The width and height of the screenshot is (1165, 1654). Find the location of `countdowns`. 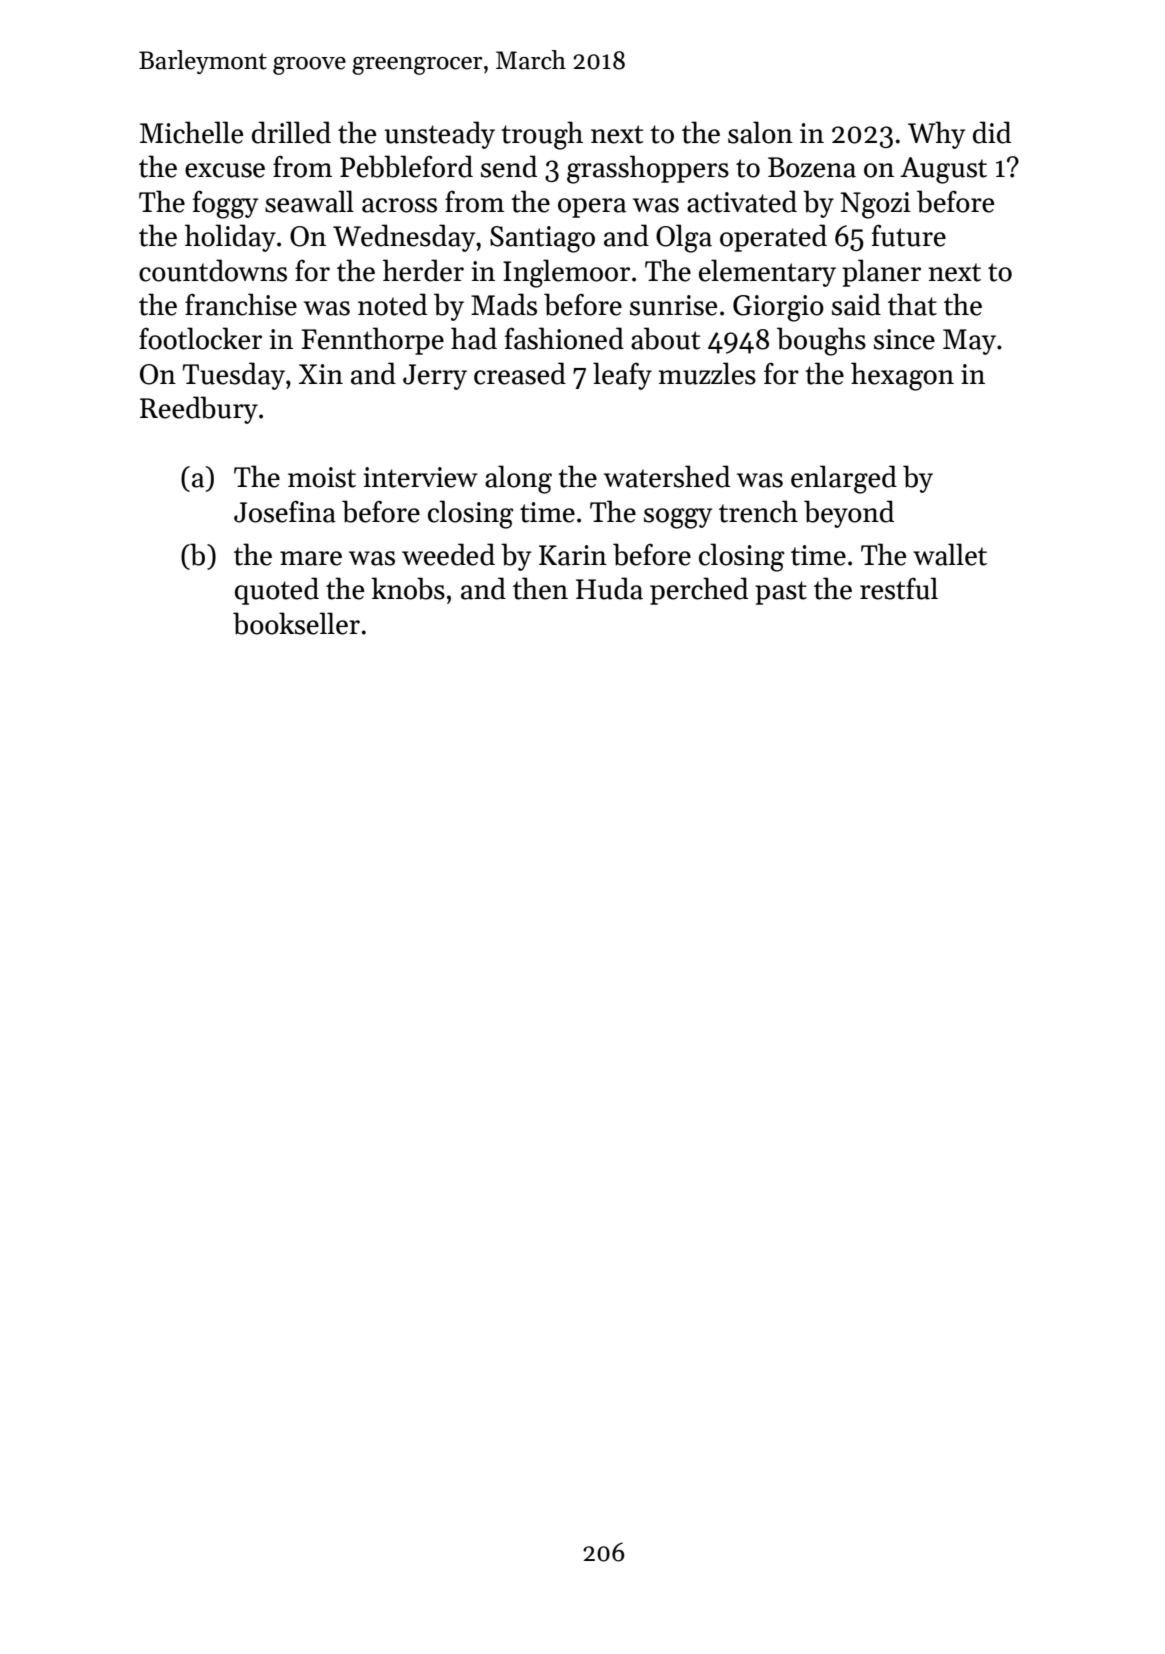

countdowns is located at coordinates (213, 270).
